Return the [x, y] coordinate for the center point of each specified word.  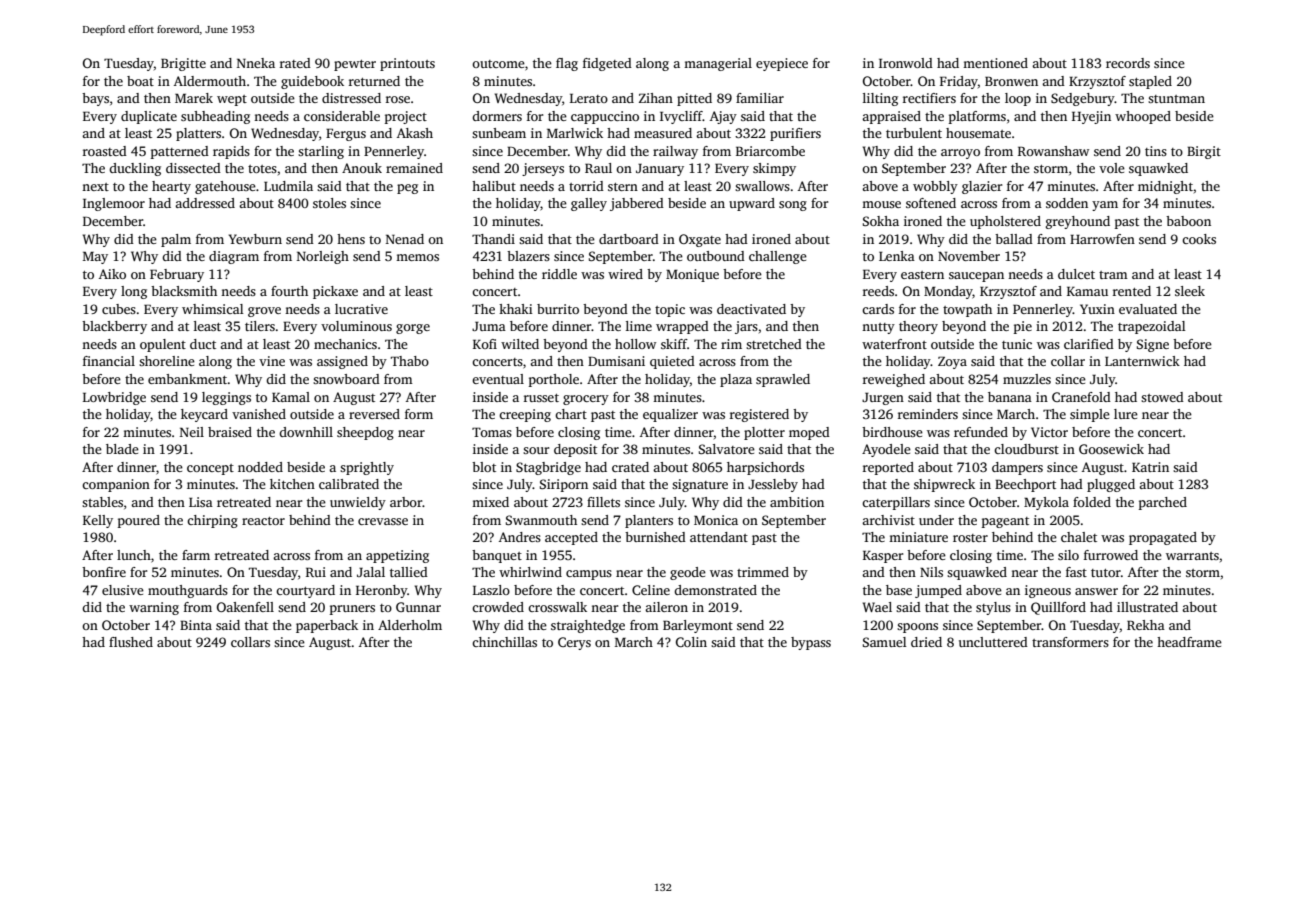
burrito [558, 309]
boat [140, 81]
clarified [1089, 344]
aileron [666, 607]
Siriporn [564, 485]
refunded [981, 432]
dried [926, 642]
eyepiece [782, 64]
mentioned [995, 63]
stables [102, 502]
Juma [489, 326]
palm [176, 240]
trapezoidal [1152, 327]
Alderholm [410, 625]
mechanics [345, 344]
